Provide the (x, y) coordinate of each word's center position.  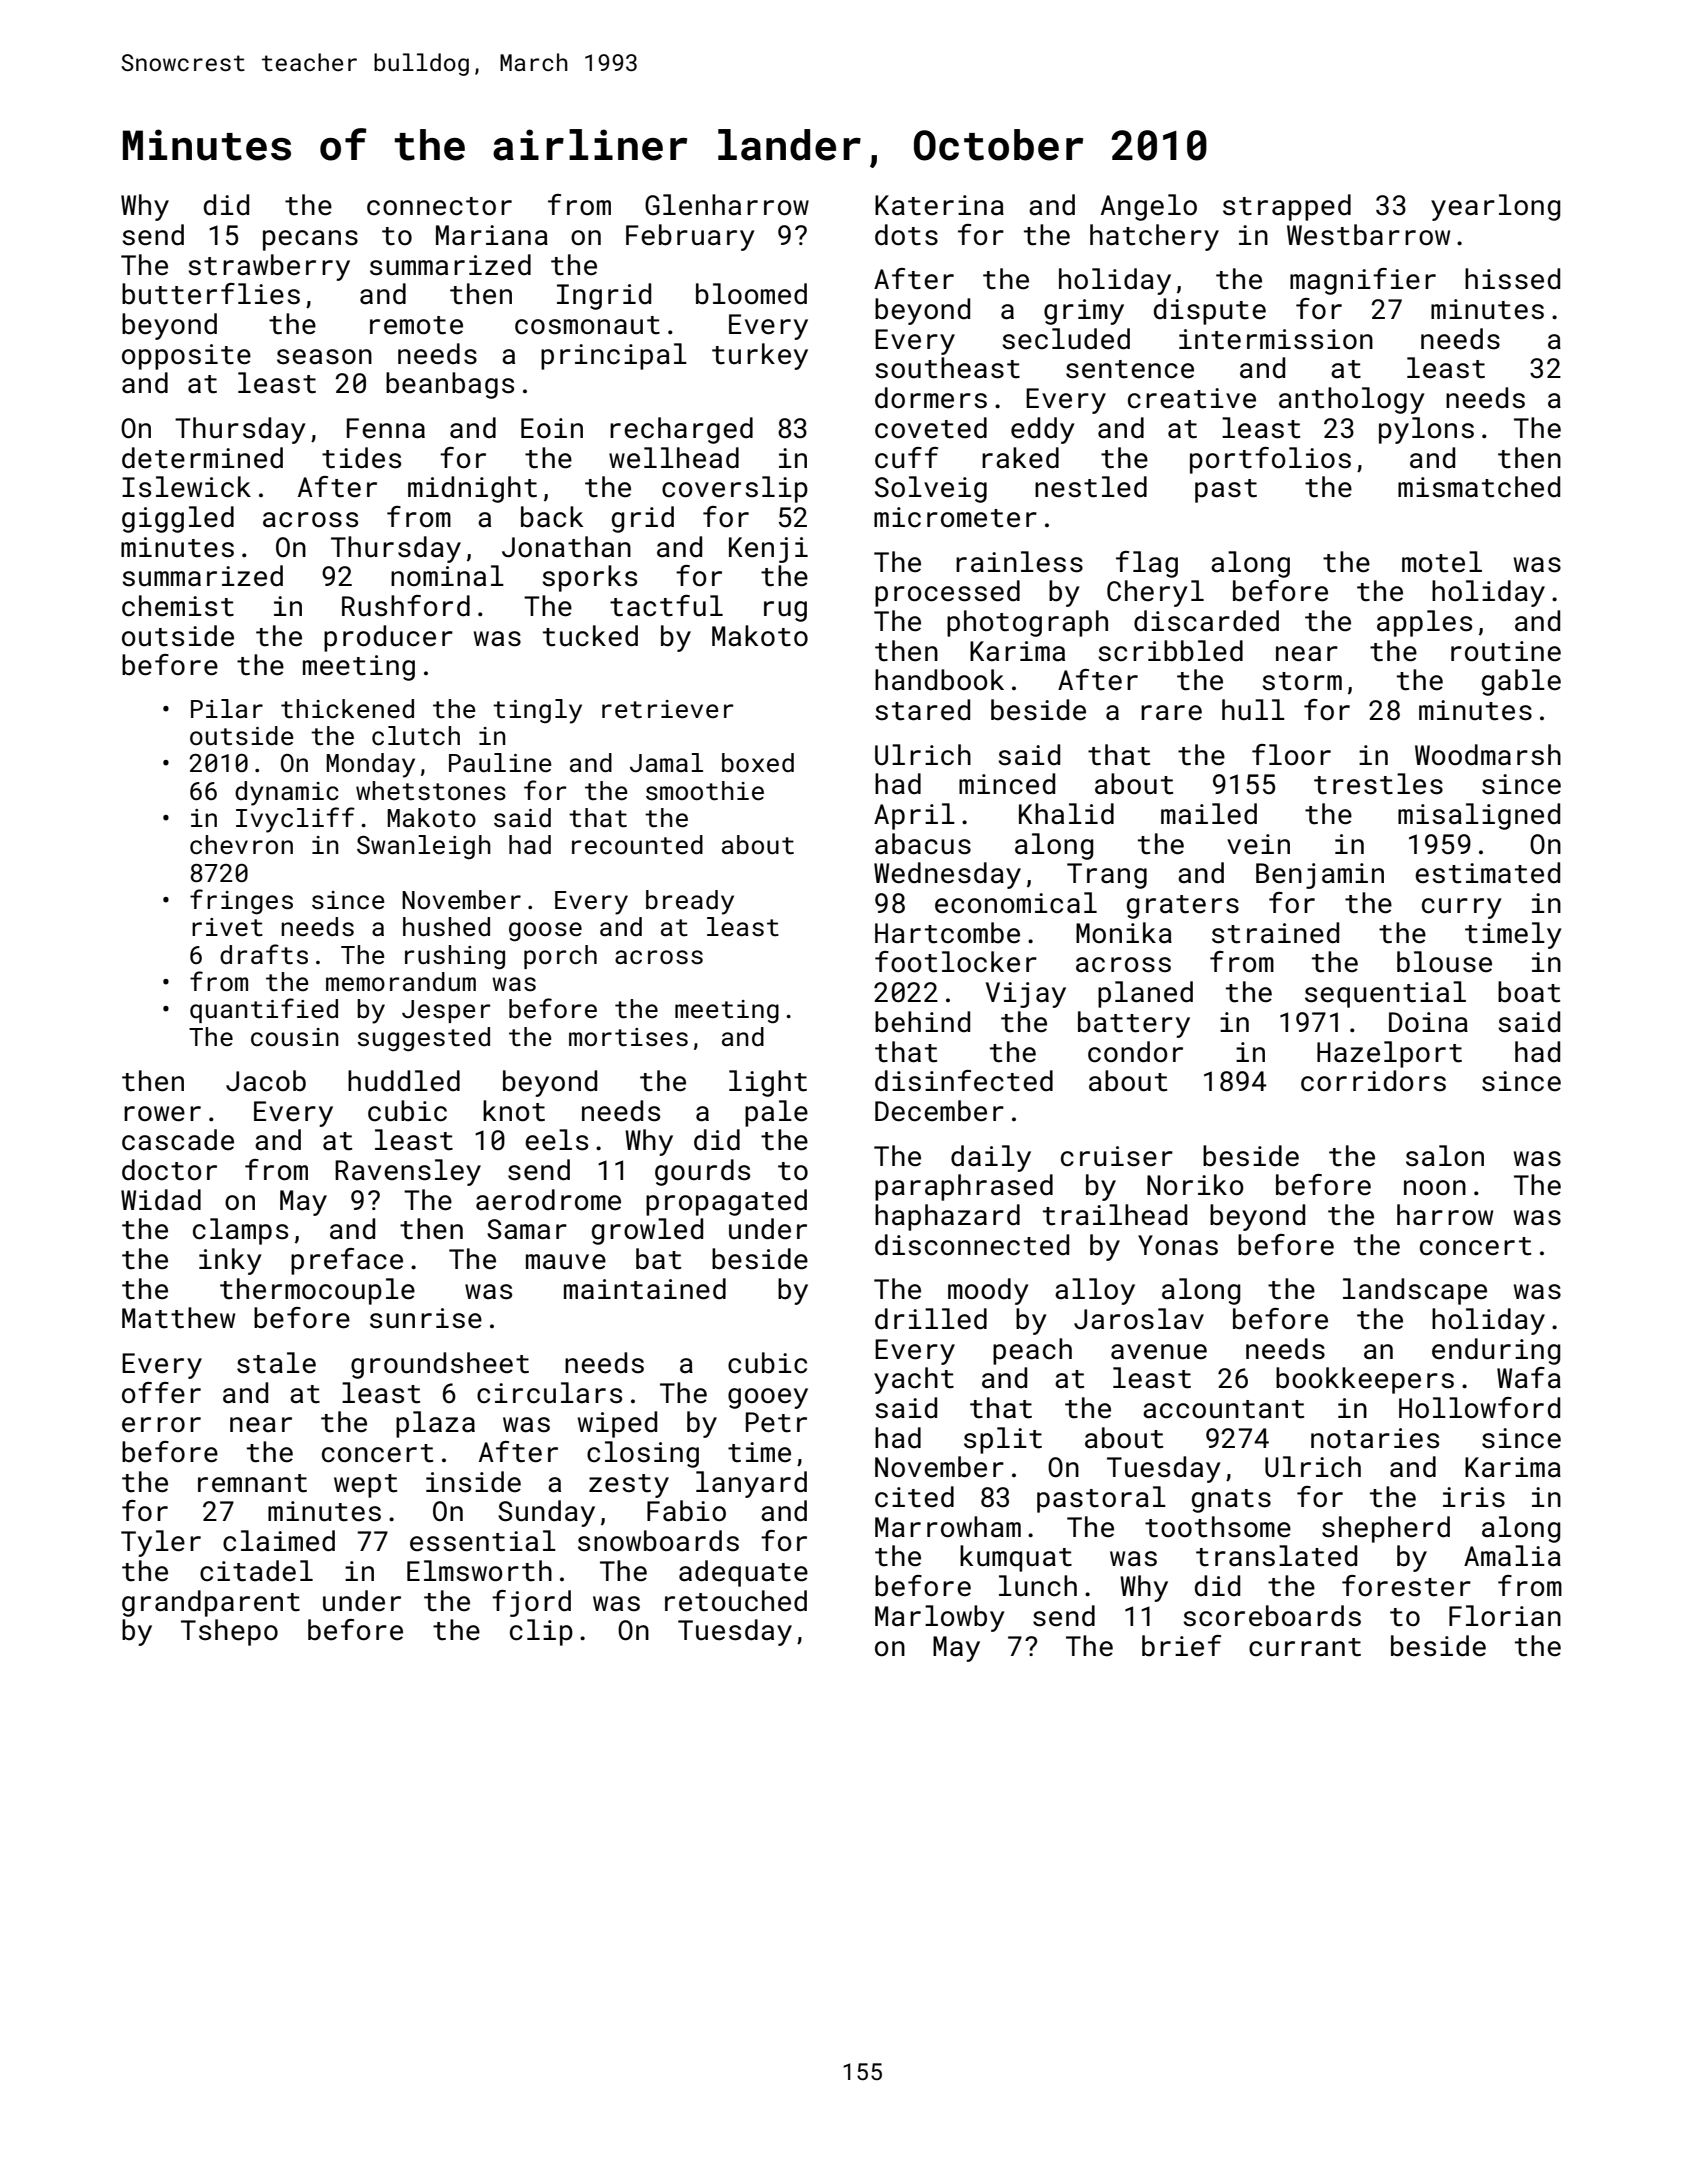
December (939, 1111)
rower (162, 1114)
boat (1529, 992)
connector (439, 206)
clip (541, 1632)
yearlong (1495, 207)
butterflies (211, 294)
